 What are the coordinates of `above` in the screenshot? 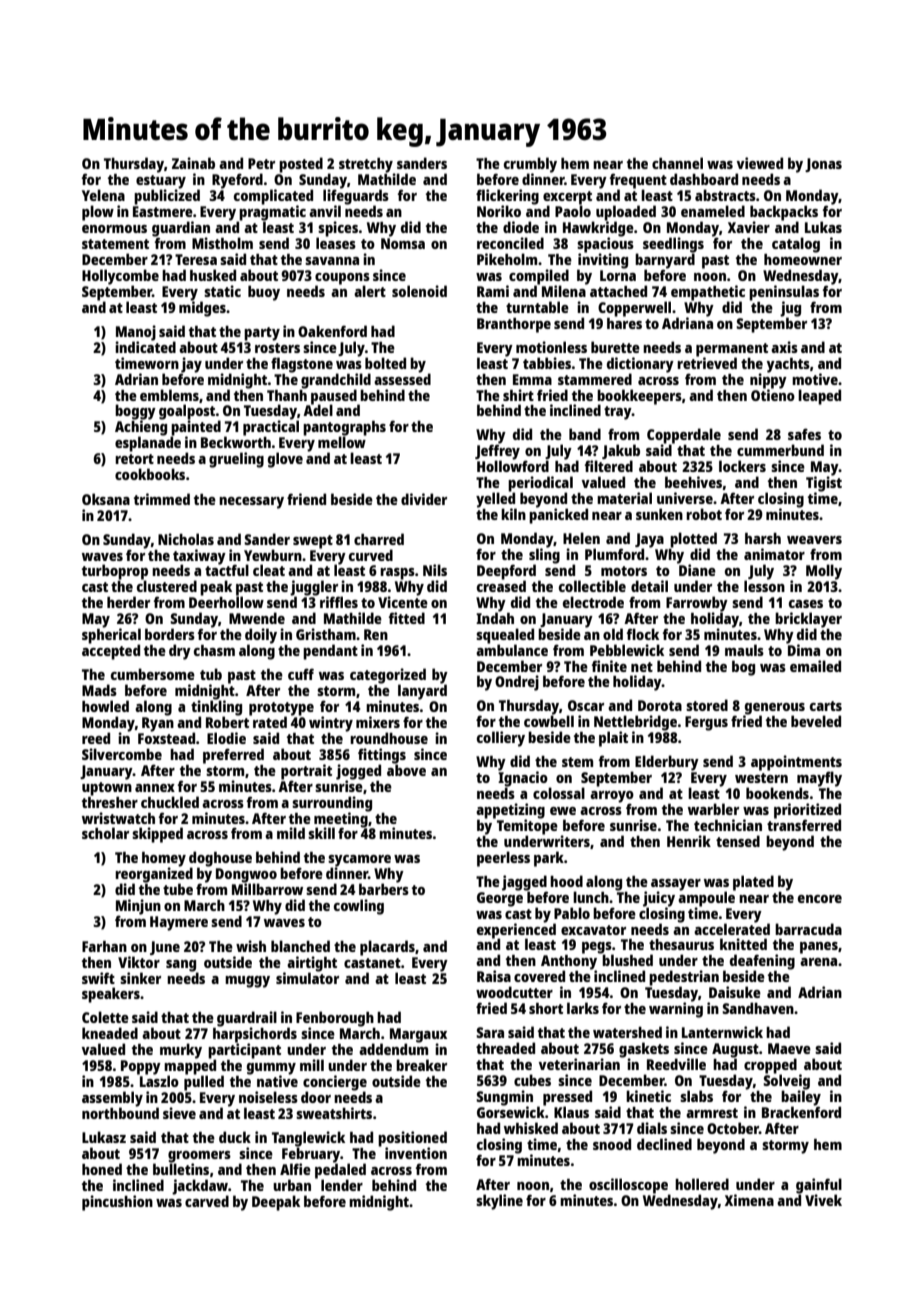 It's located at (406, 770).
